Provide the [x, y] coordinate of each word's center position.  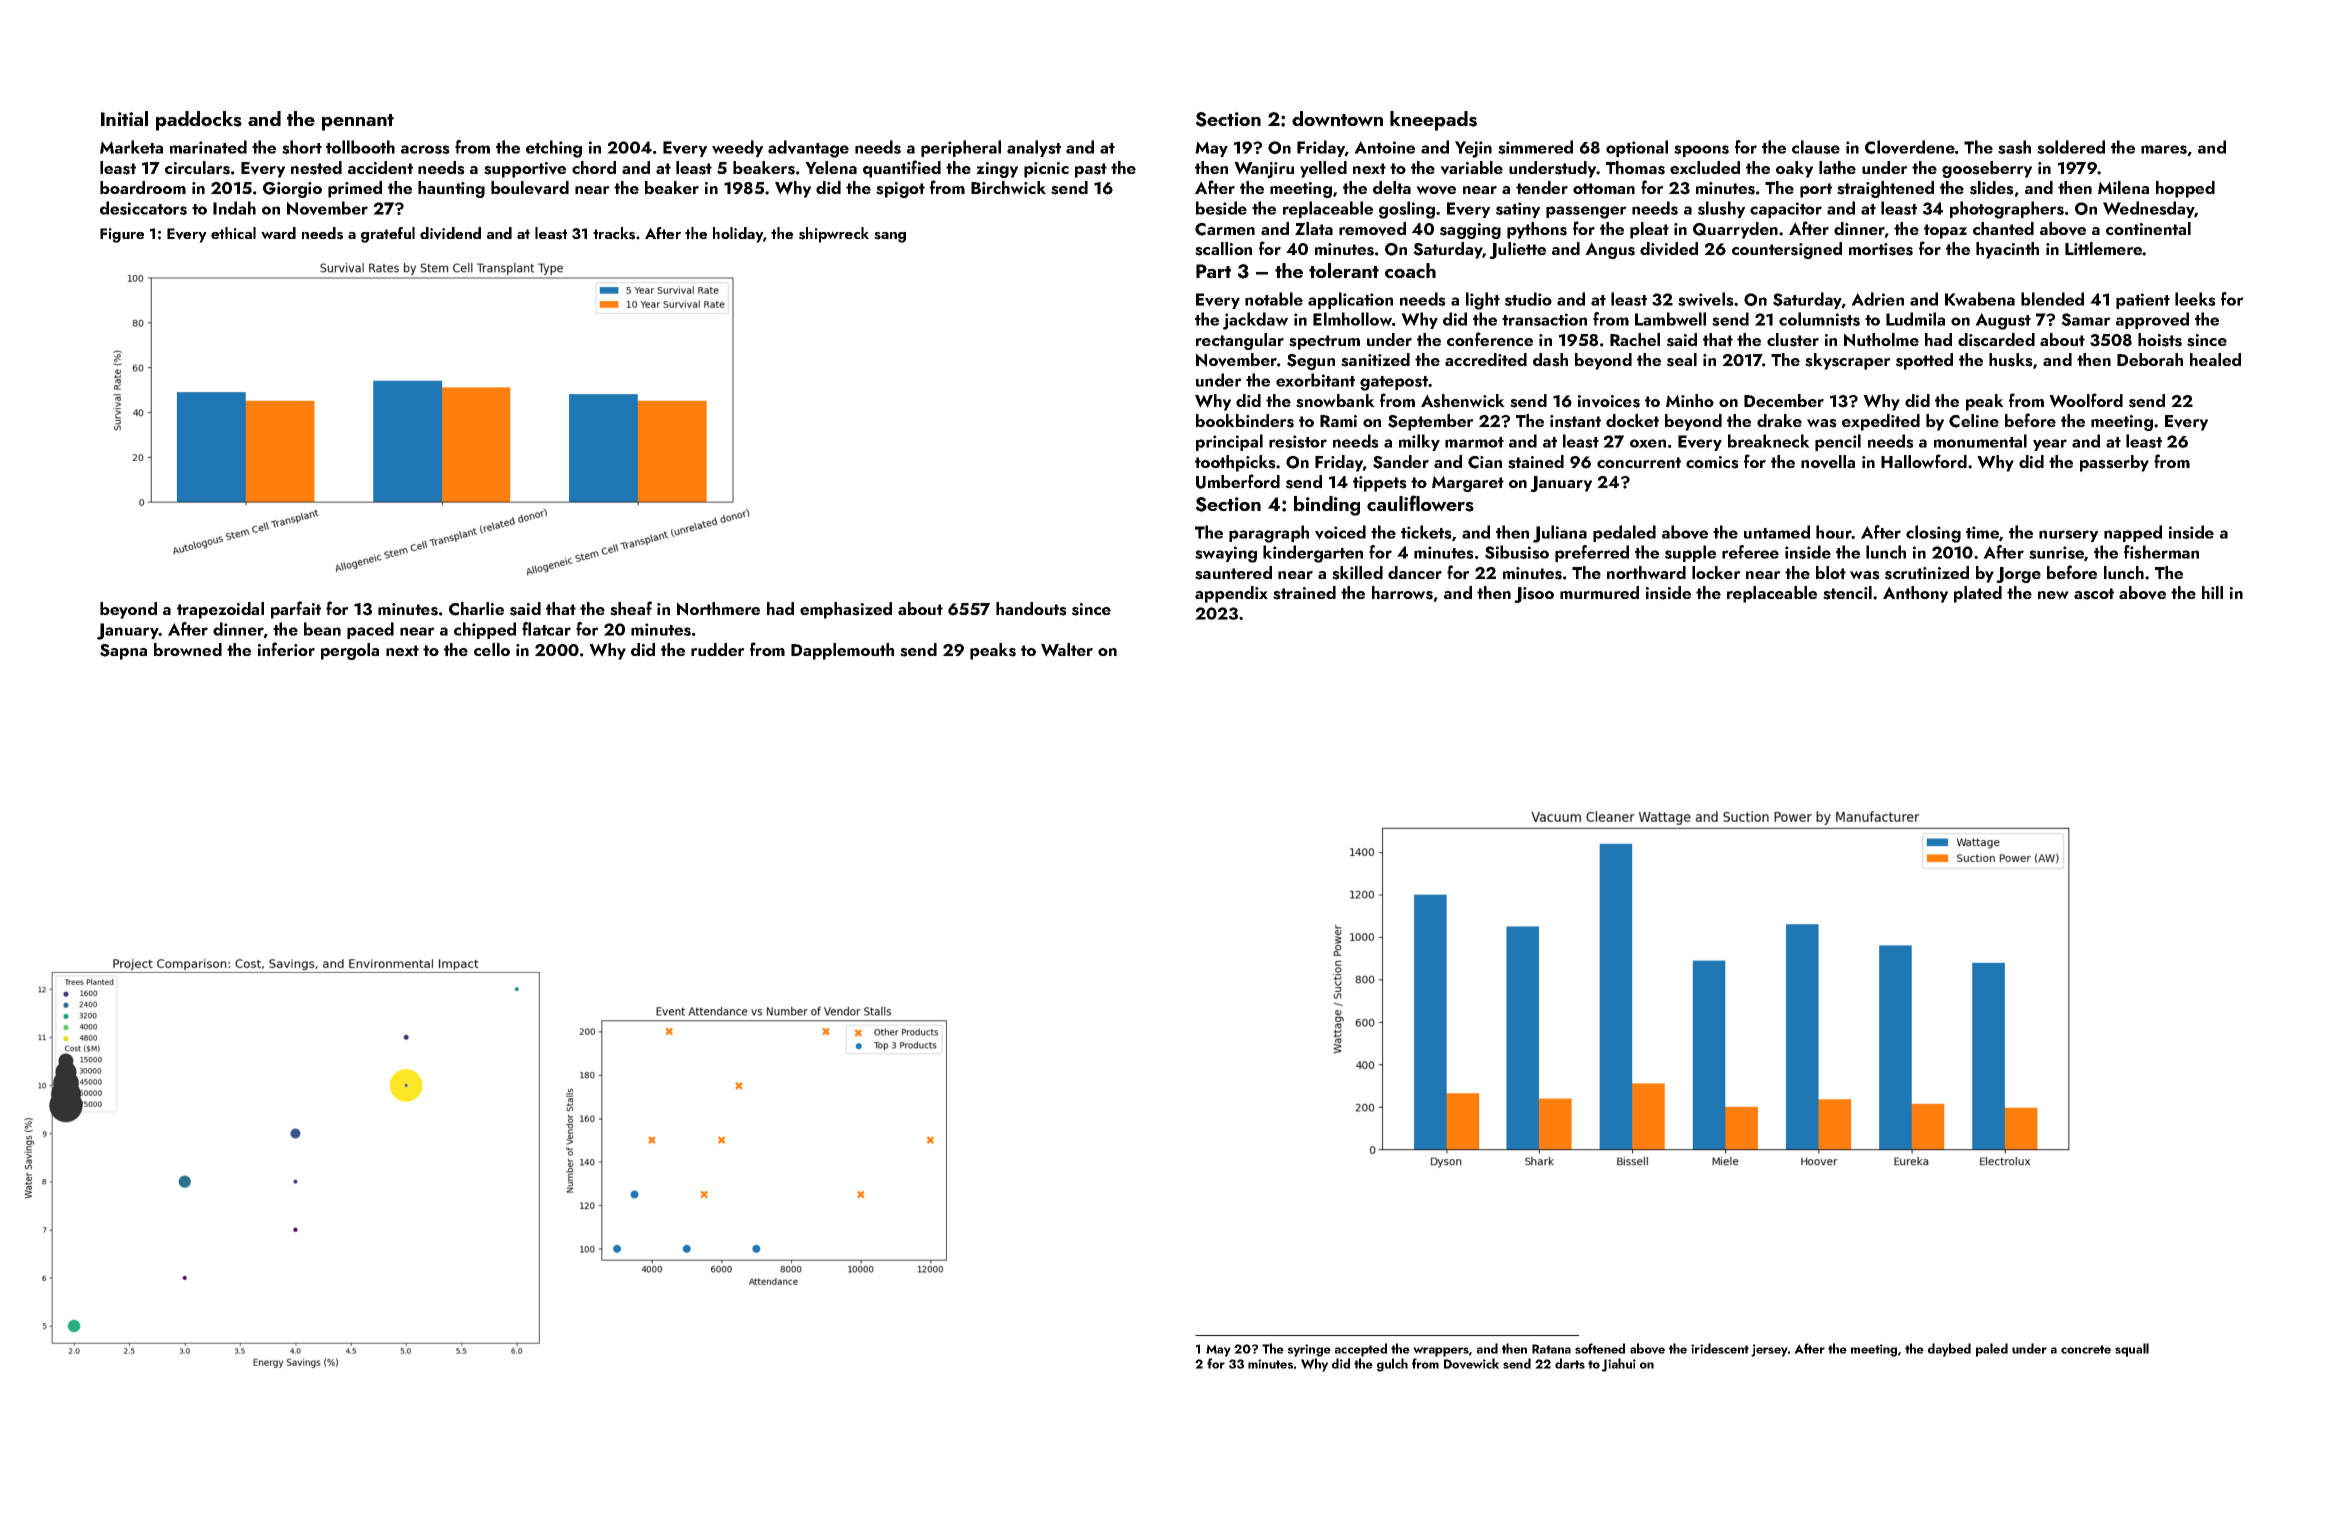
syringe [1309, 1350]
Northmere [718, 609]
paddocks [199, 121]
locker [1716, 572]
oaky [1794, 169]
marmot [1474, 442]
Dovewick [1471, 1363]
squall [2132, 1350]
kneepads [1433, 121]
